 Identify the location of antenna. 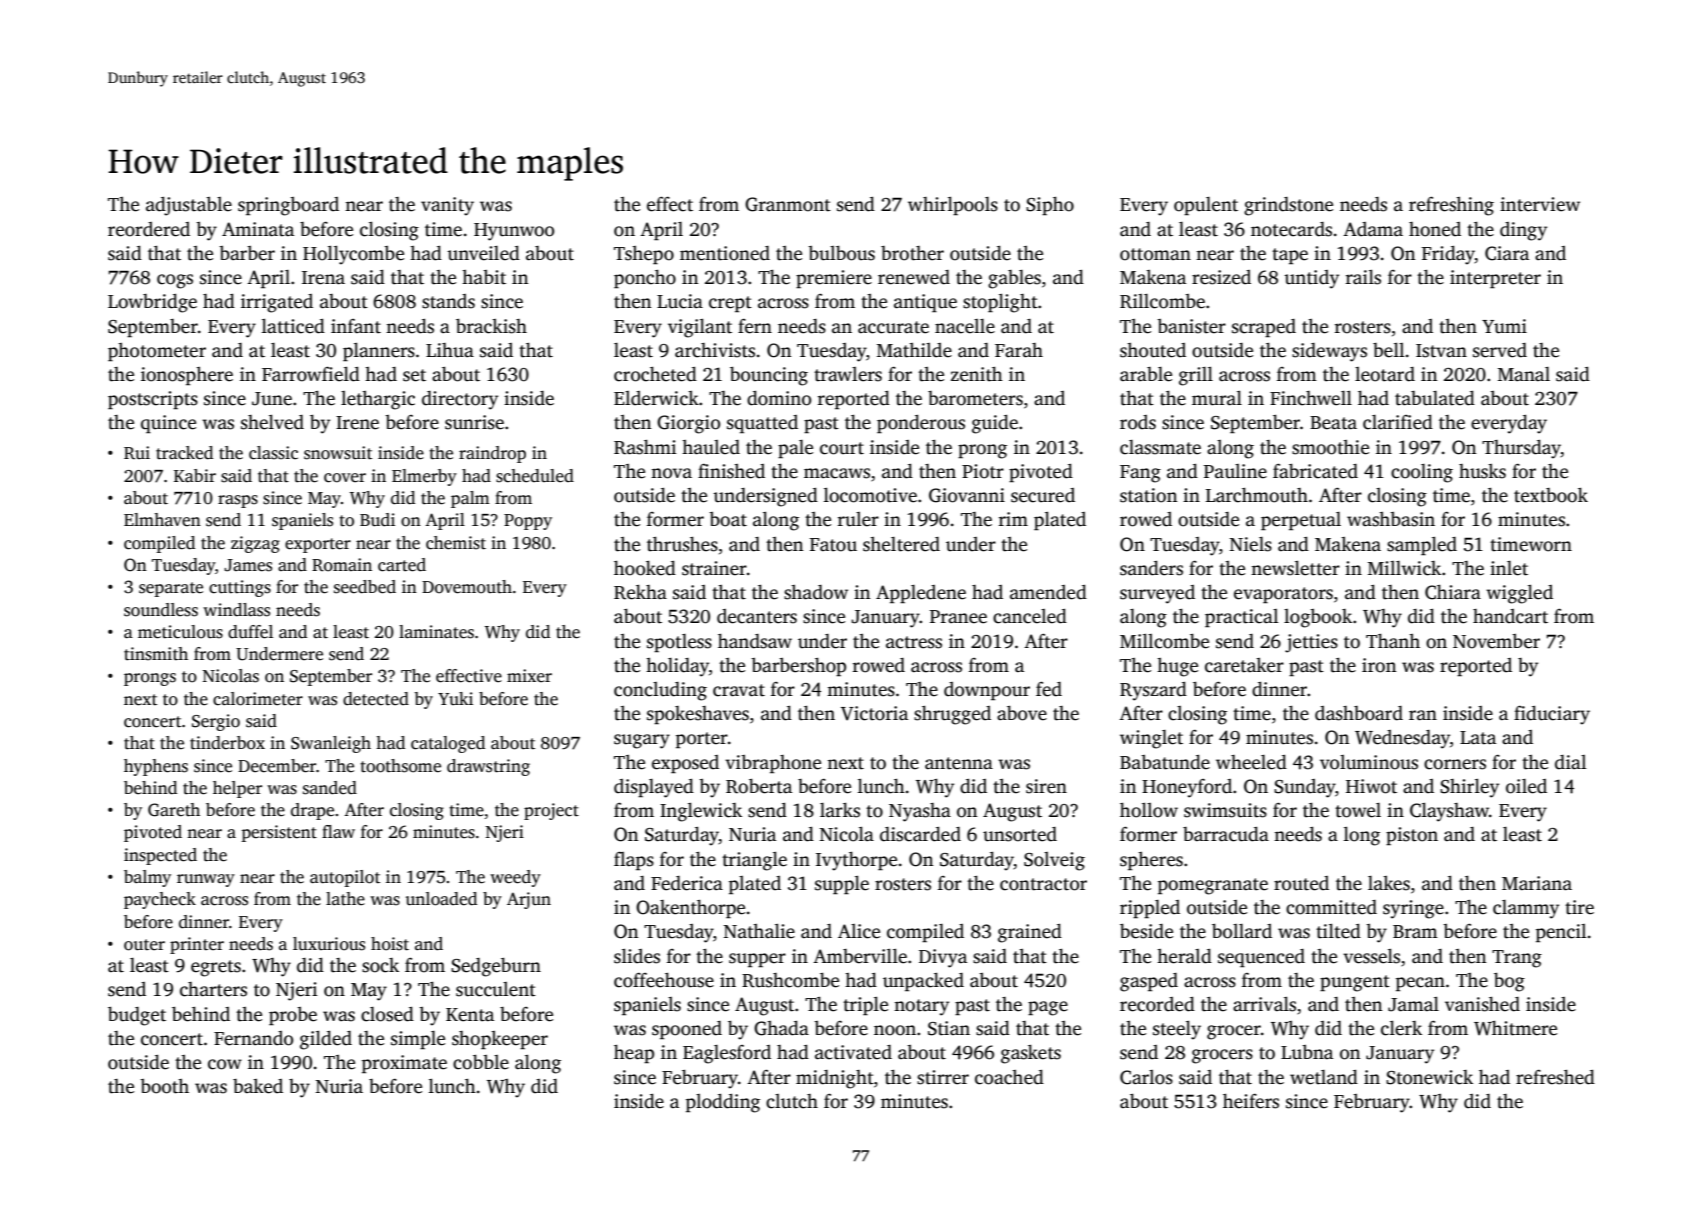
(959, 763).
